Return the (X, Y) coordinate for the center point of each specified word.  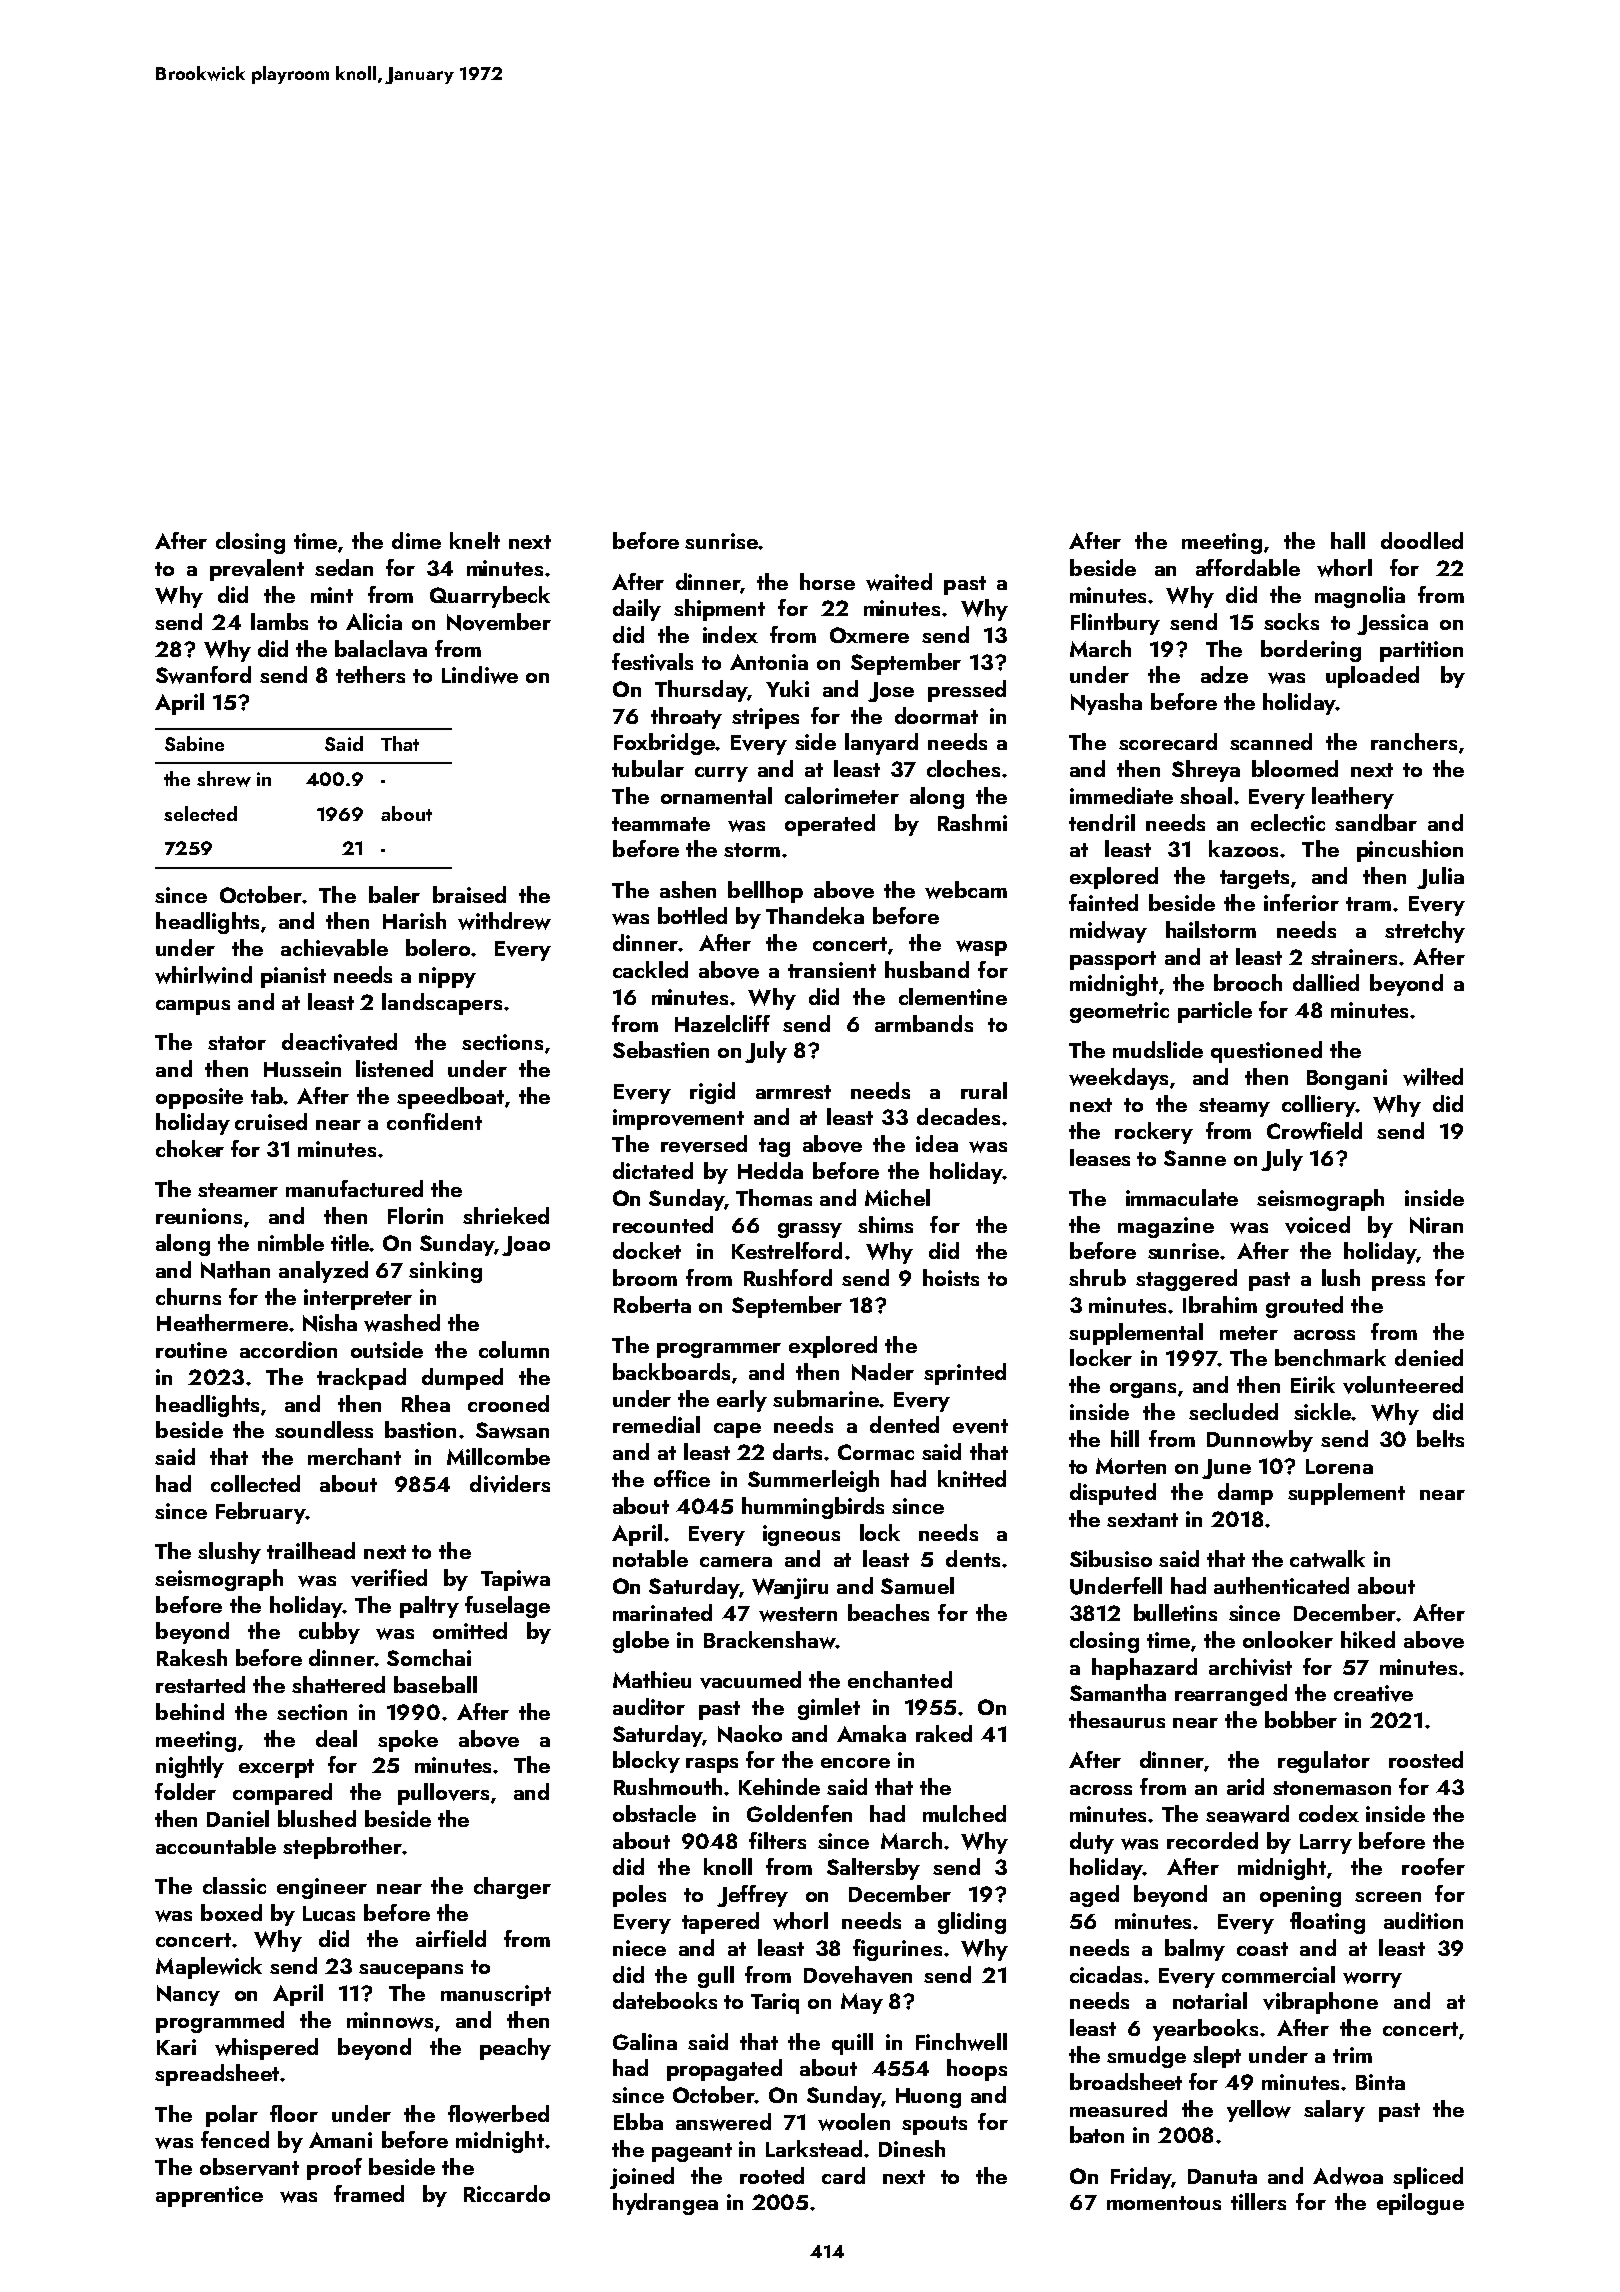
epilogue (1420, 2204)
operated (830, 825)
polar (232, 2116)
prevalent (257, 570)
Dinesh (912, 2148)
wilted (1433, 1077)
